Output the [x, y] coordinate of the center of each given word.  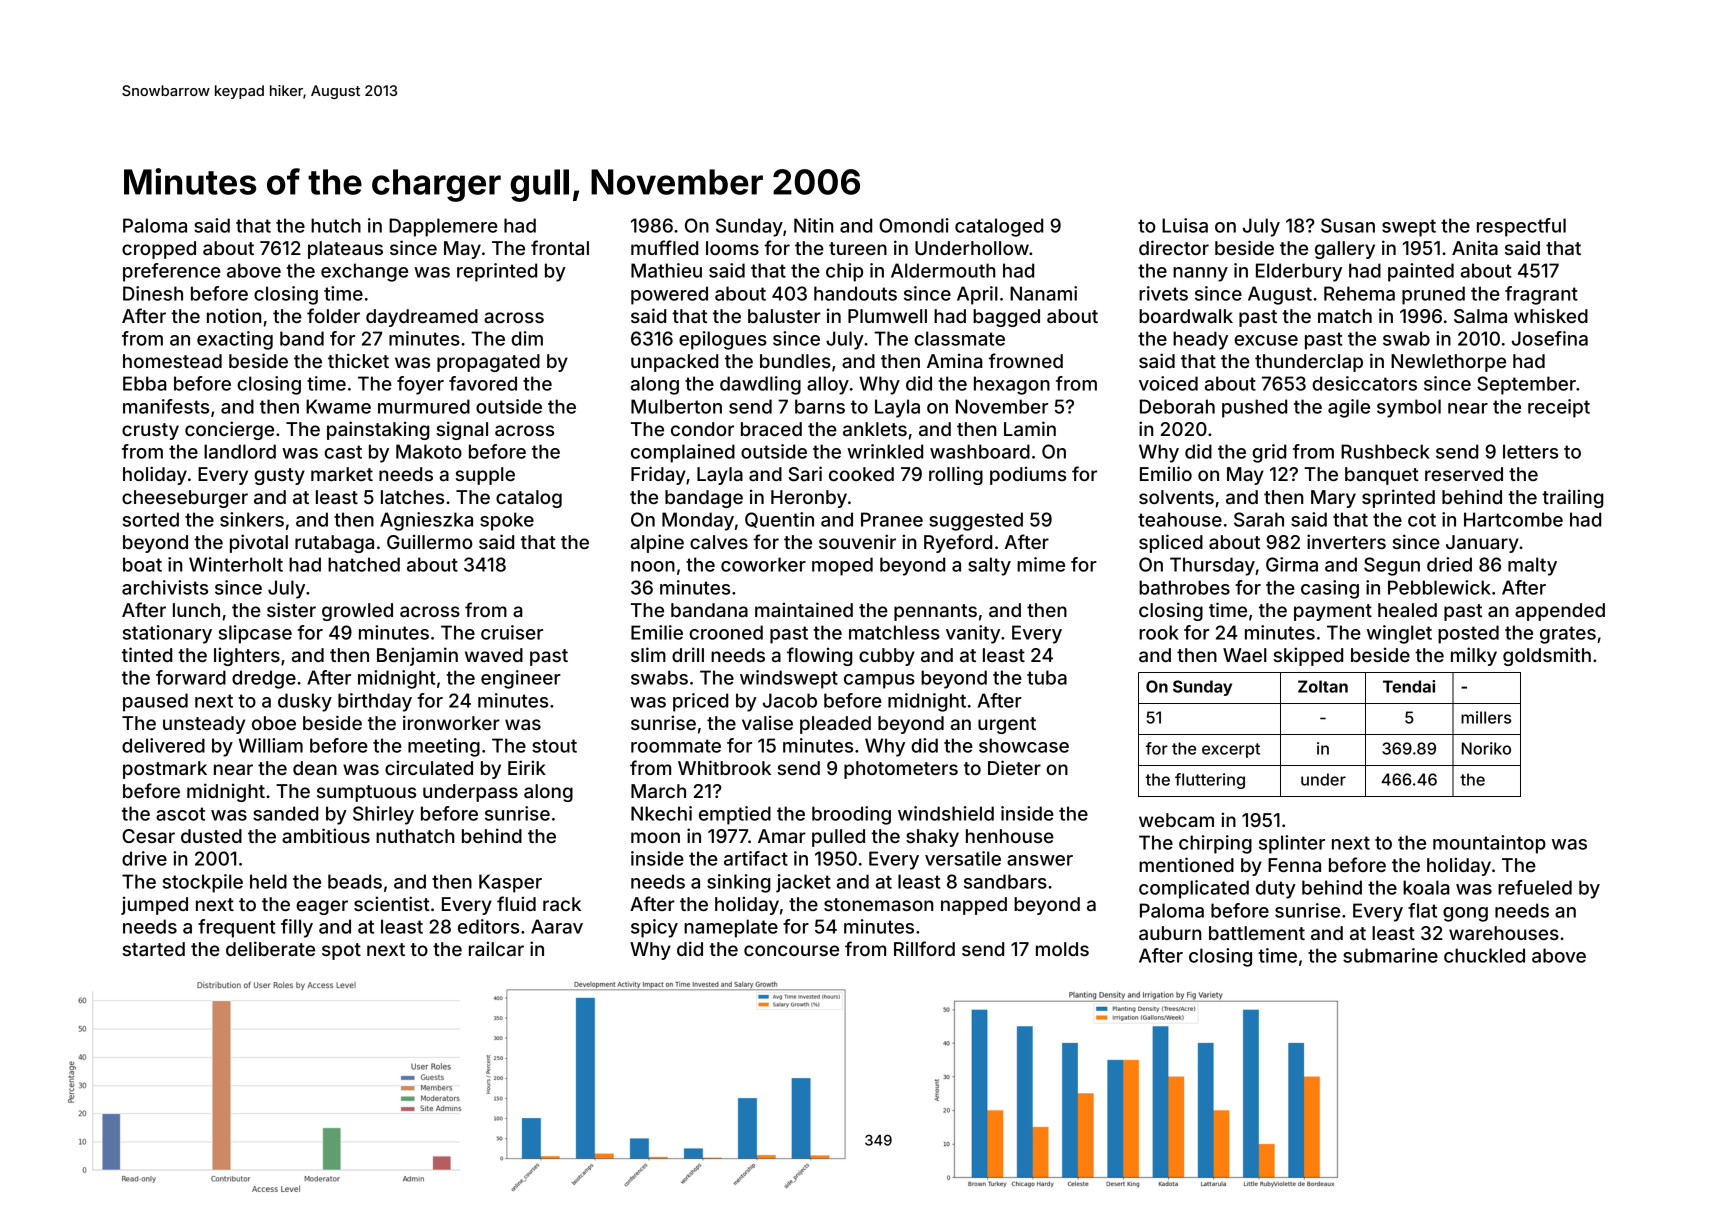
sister [291, 609]
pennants [935, 612]
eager [322, 907]
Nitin [813, 225]
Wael [1245, 655]
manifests [166, 406]
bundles [795, 361]
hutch [336, 225]
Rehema [1359, 293]
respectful [1521, 227]
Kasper [510, 883]
